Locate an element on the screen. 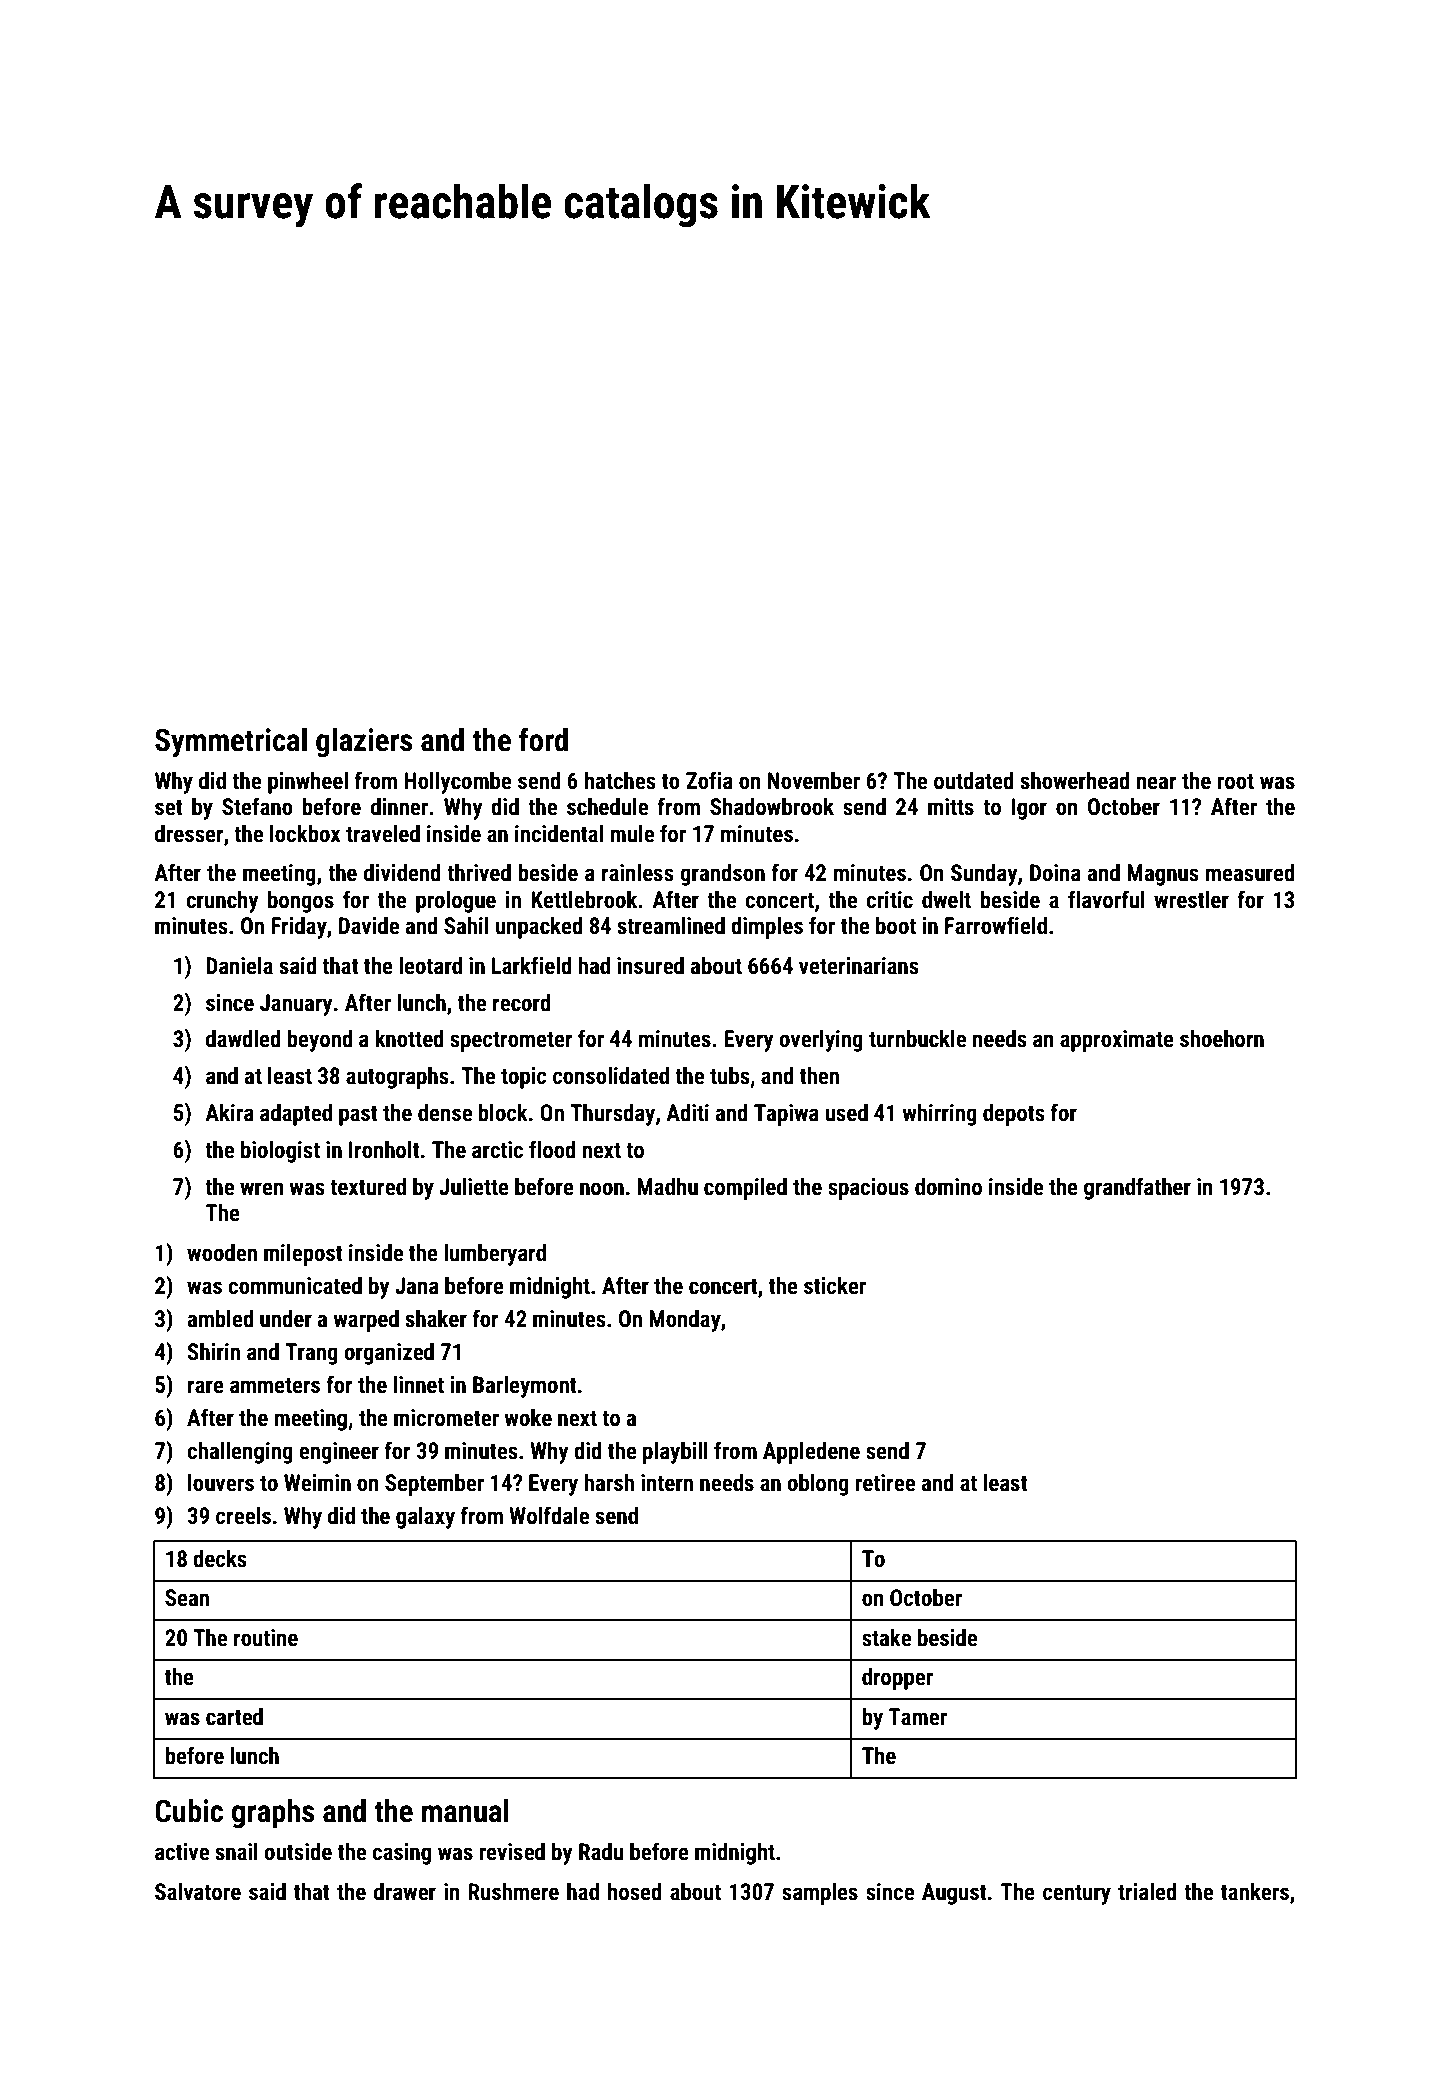 The height and width of the screenshot is (2100, 1450). Zofia is located at coordinates (709, 780).
